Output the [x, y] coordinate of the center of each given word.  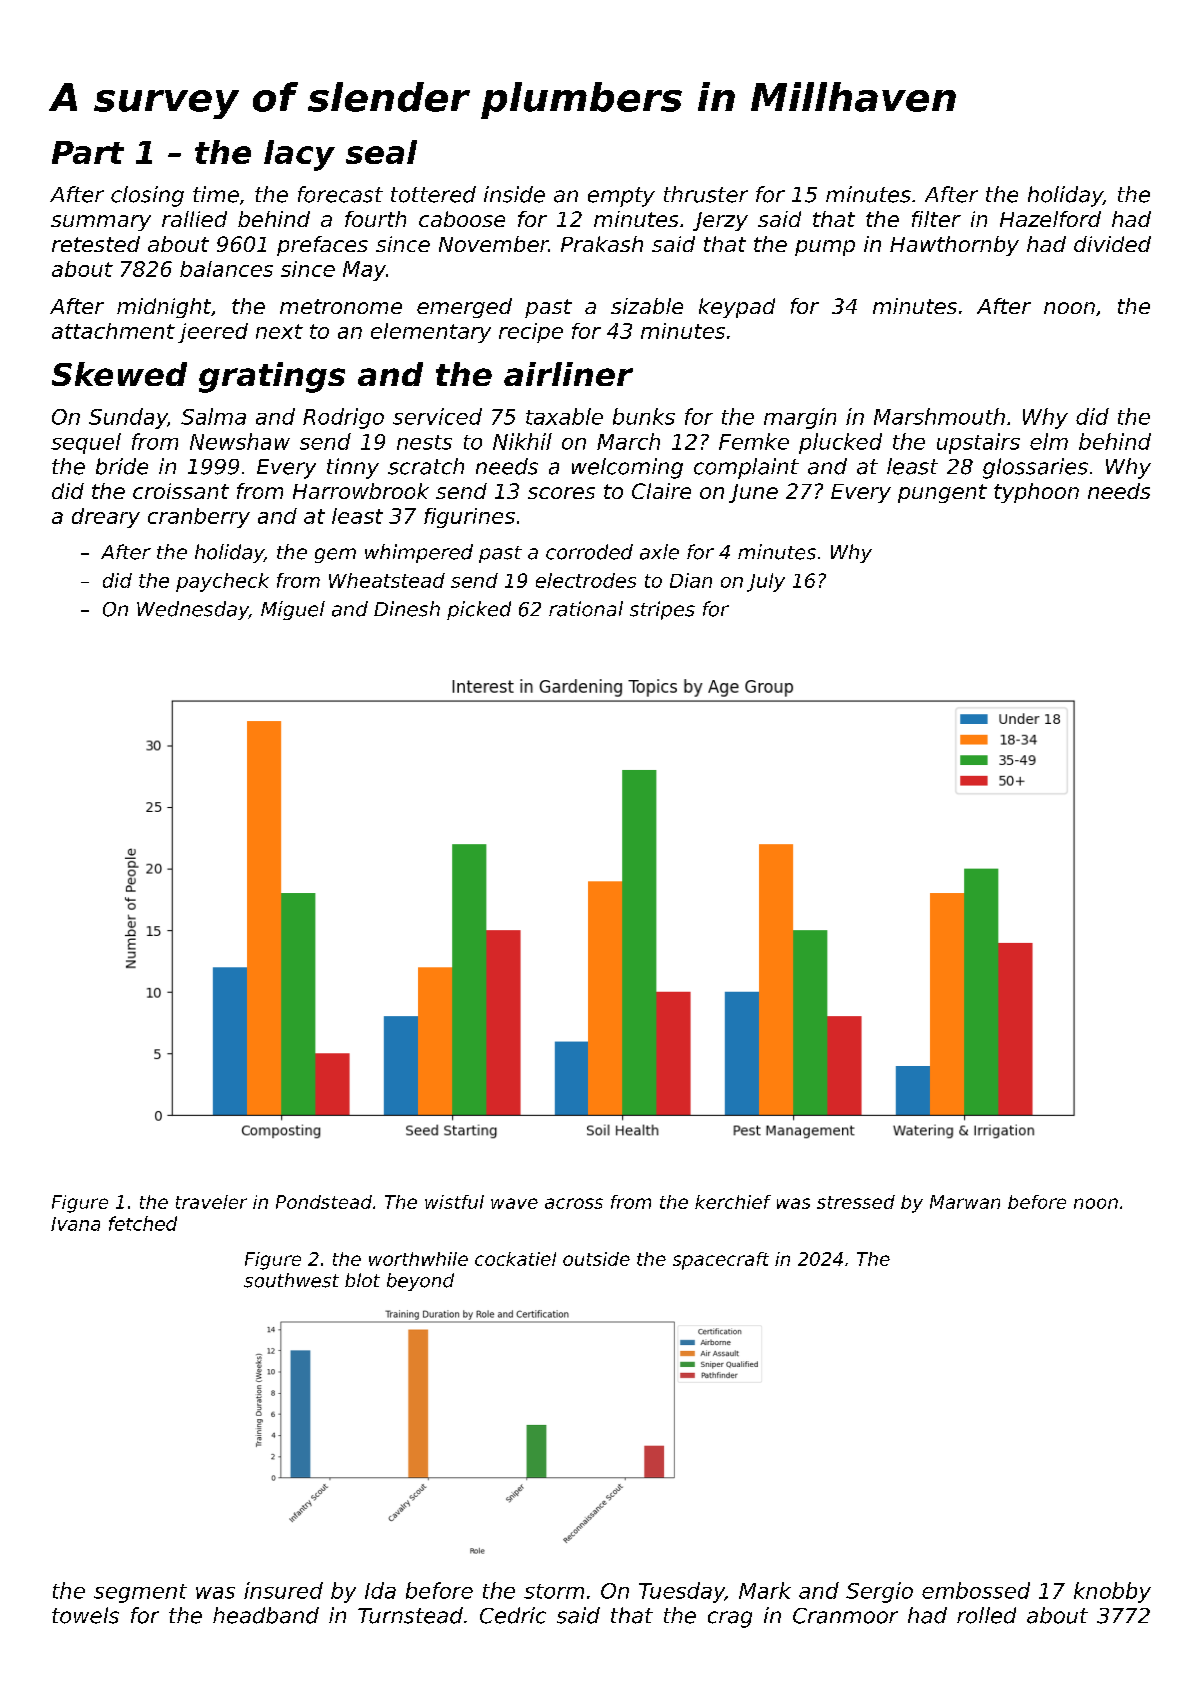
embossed [976, 1590]
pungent [942, 493]
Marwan [965, 1202]
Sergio [879, 1592]
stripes [662, 610]
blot [362, 1280]
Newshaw [240, 441]
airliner [568, 374]
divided [1112, 244]
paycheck [222, 582]
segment [140, 1593]
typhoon [1036, 493]
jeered [213, 333]
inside [514, 194]
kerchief [733, 1202]
